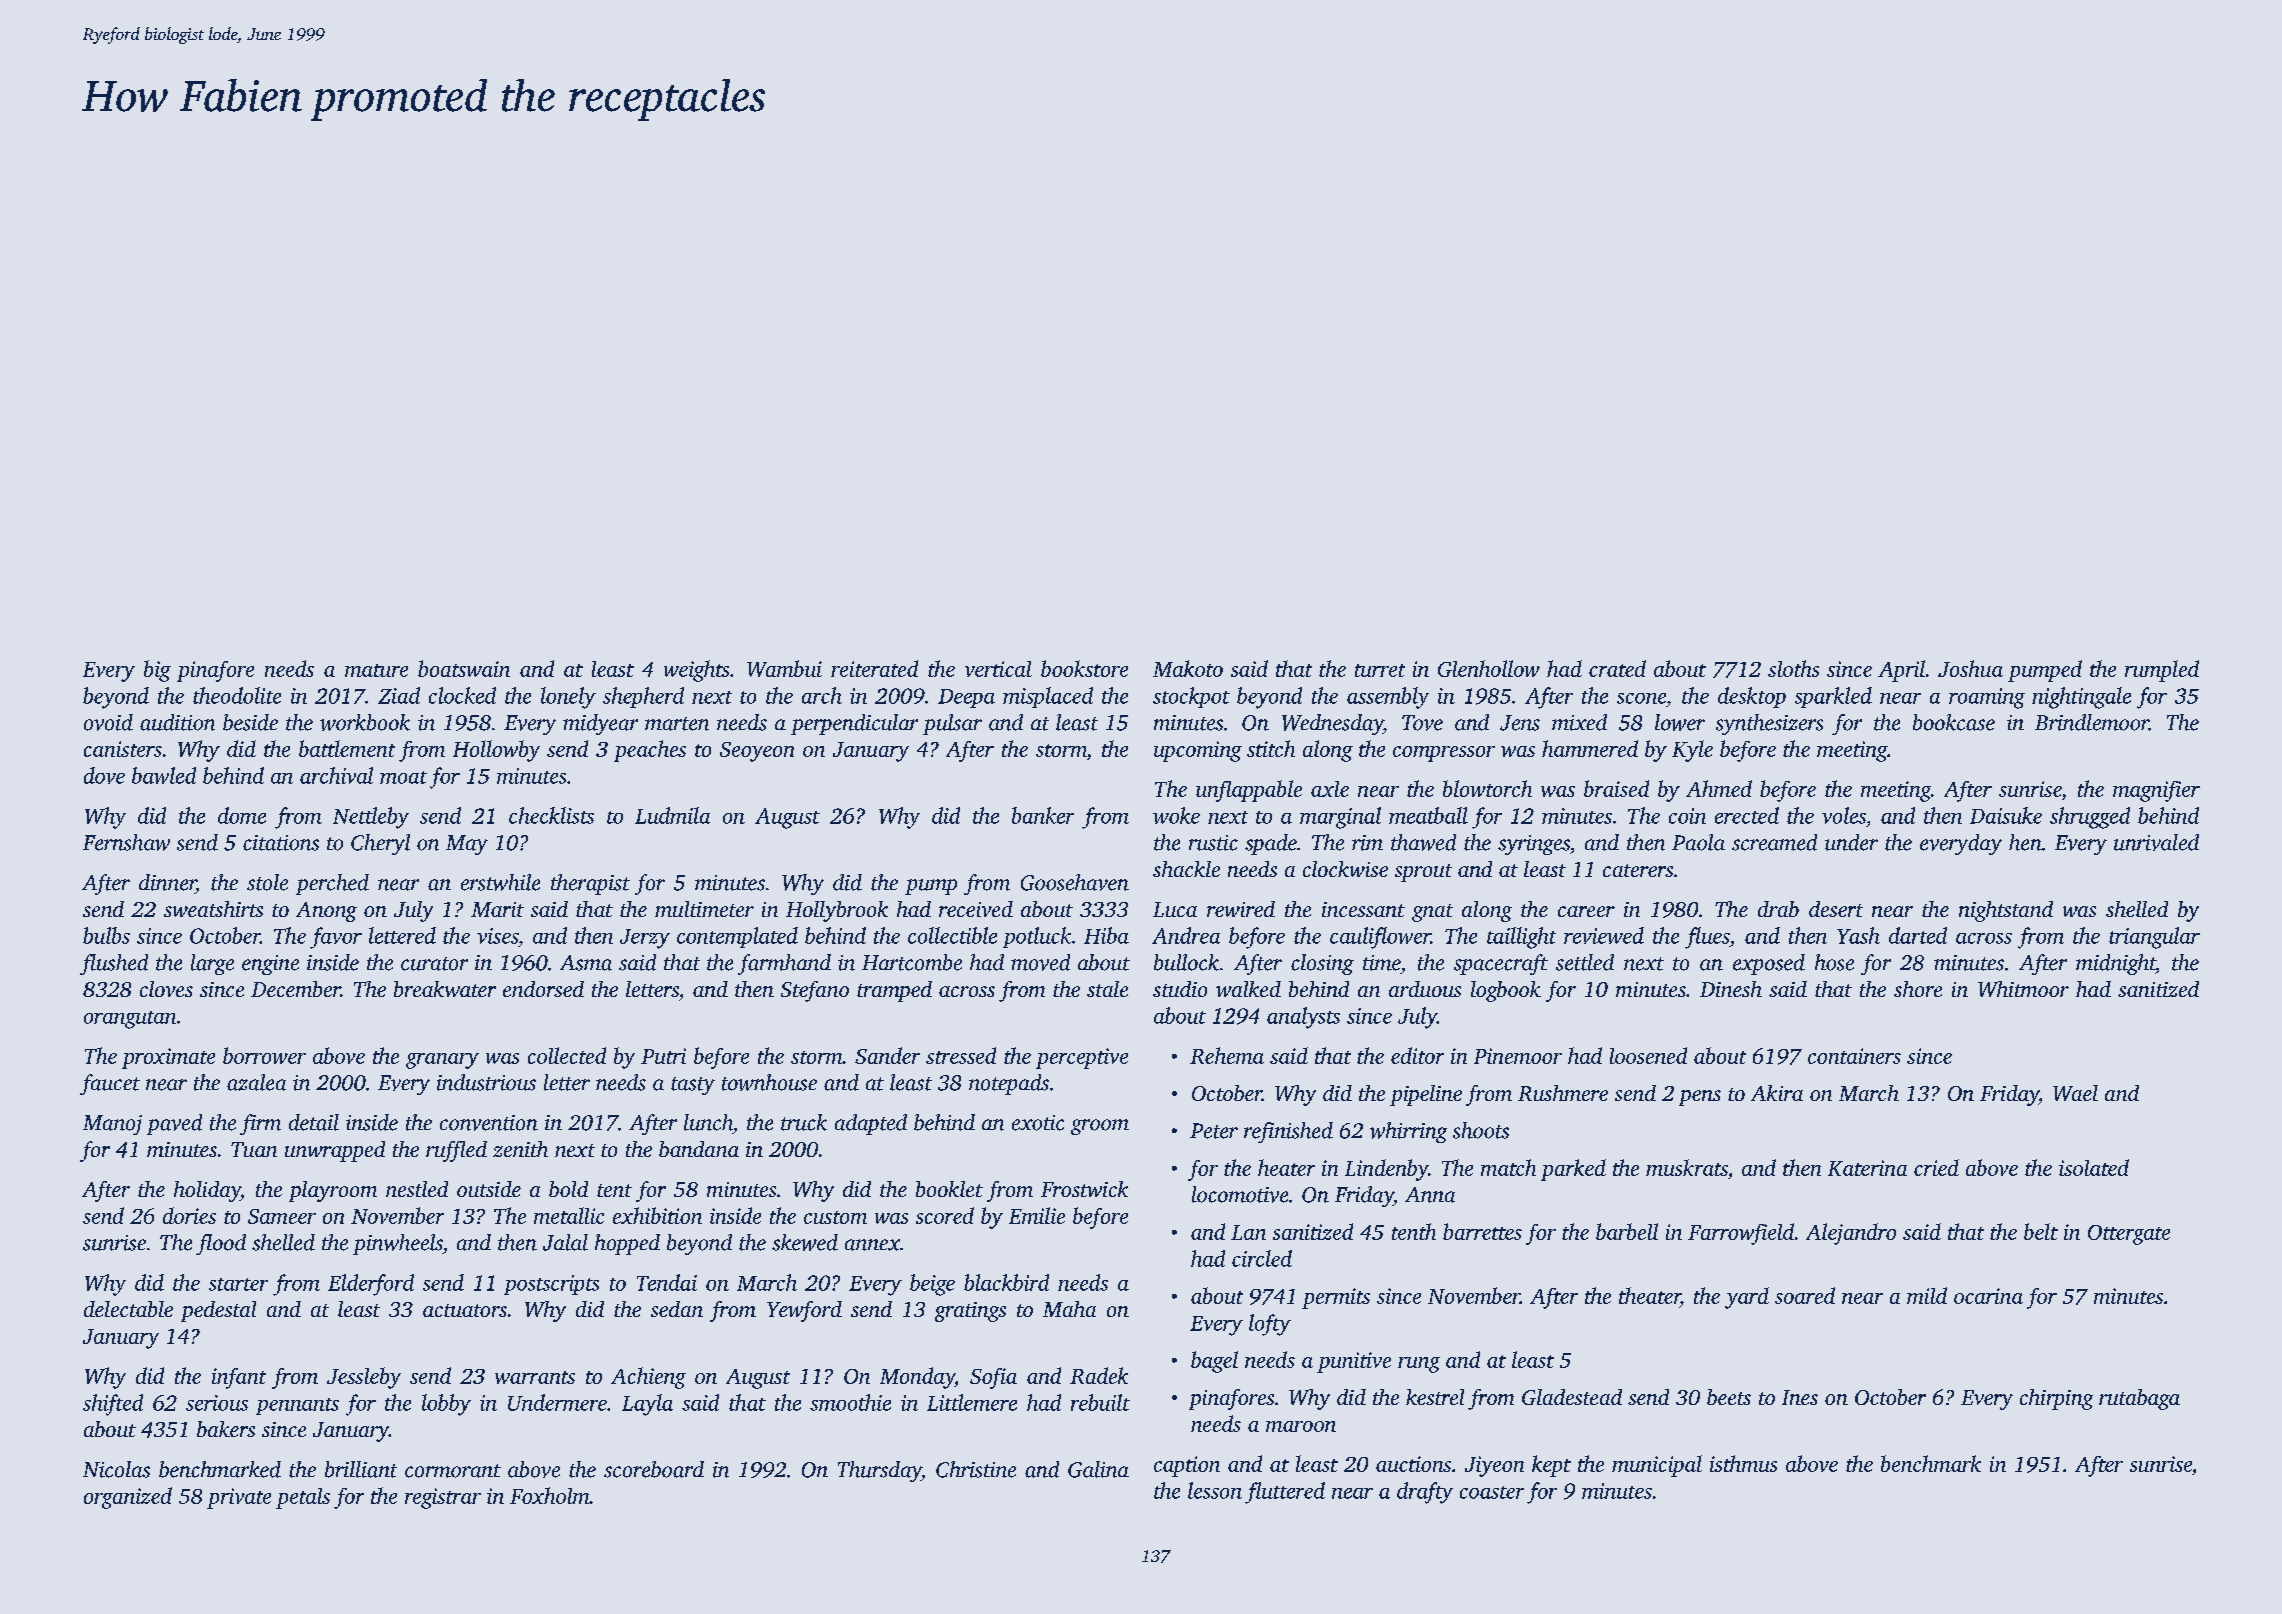 The width and height of the document is (2282, 1614). Describe the element at coordinates (961, 1055) in the document. I see `stressed` at that location.
